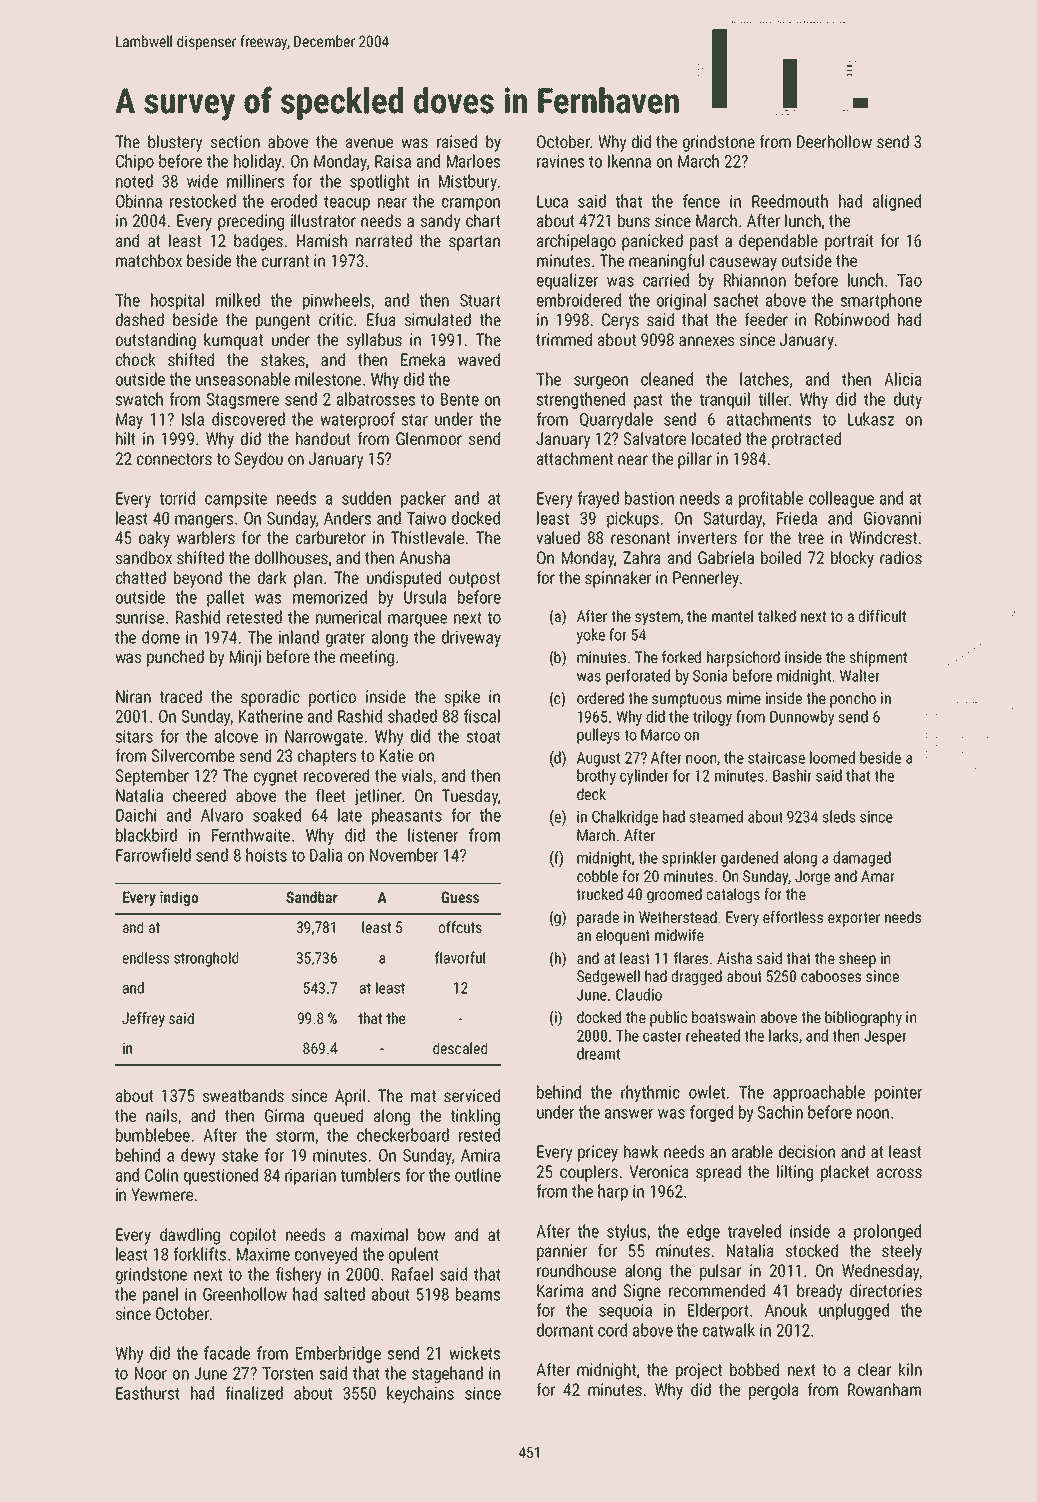 The height and width of the screenshot is (1502, 1037). Describe the element at coordinates (744, 698) in the screenshot. I see `mime` at that location.
